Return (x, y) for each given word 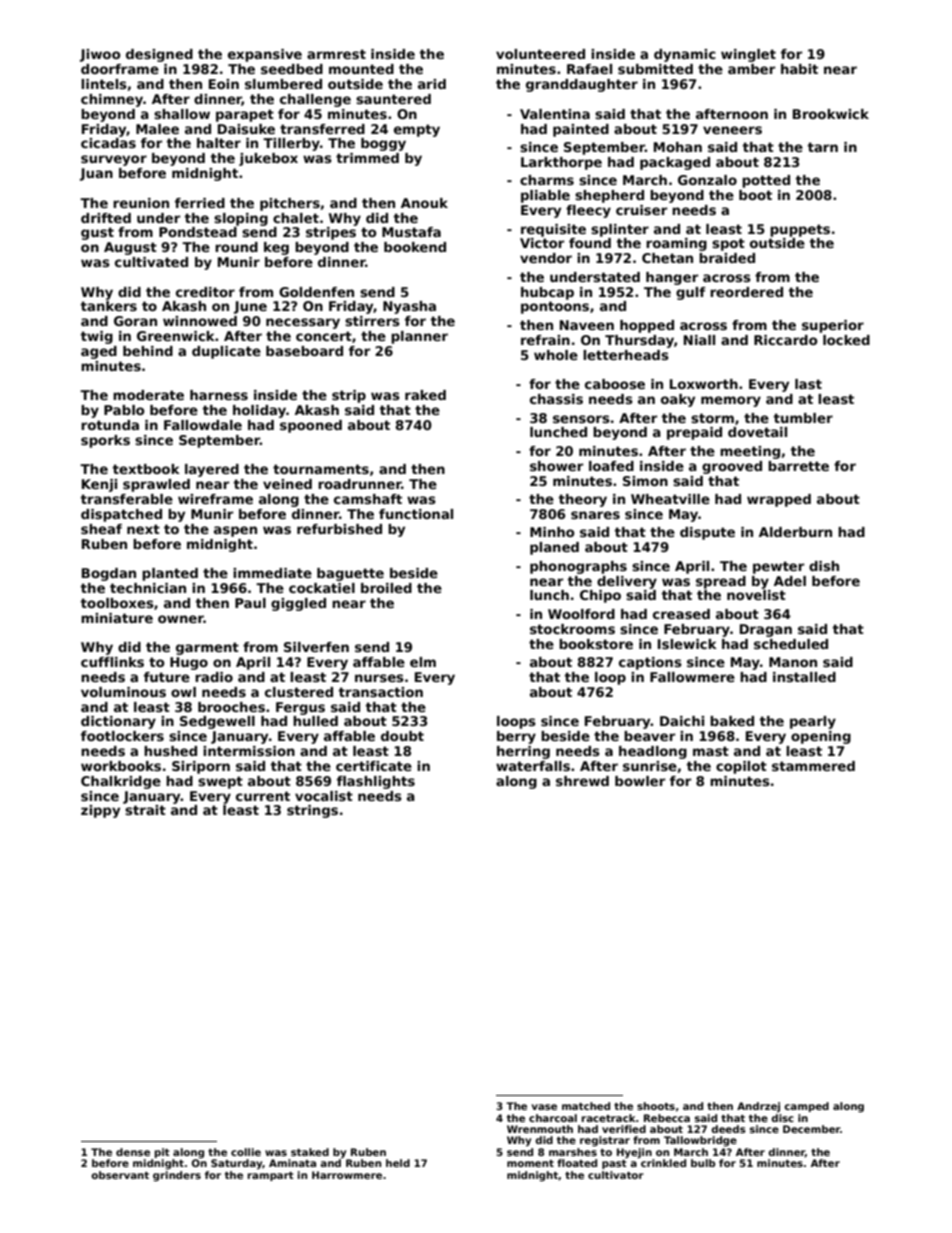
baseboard (304, 351)
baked (732, 721)
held (398, 1163)
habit (799, 69)
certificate (374, 766)
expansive (265, 55)
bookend (415, 247)
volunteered (540, 54)
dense (133, 1152)
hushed (170, 751)
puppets (800, 230)
